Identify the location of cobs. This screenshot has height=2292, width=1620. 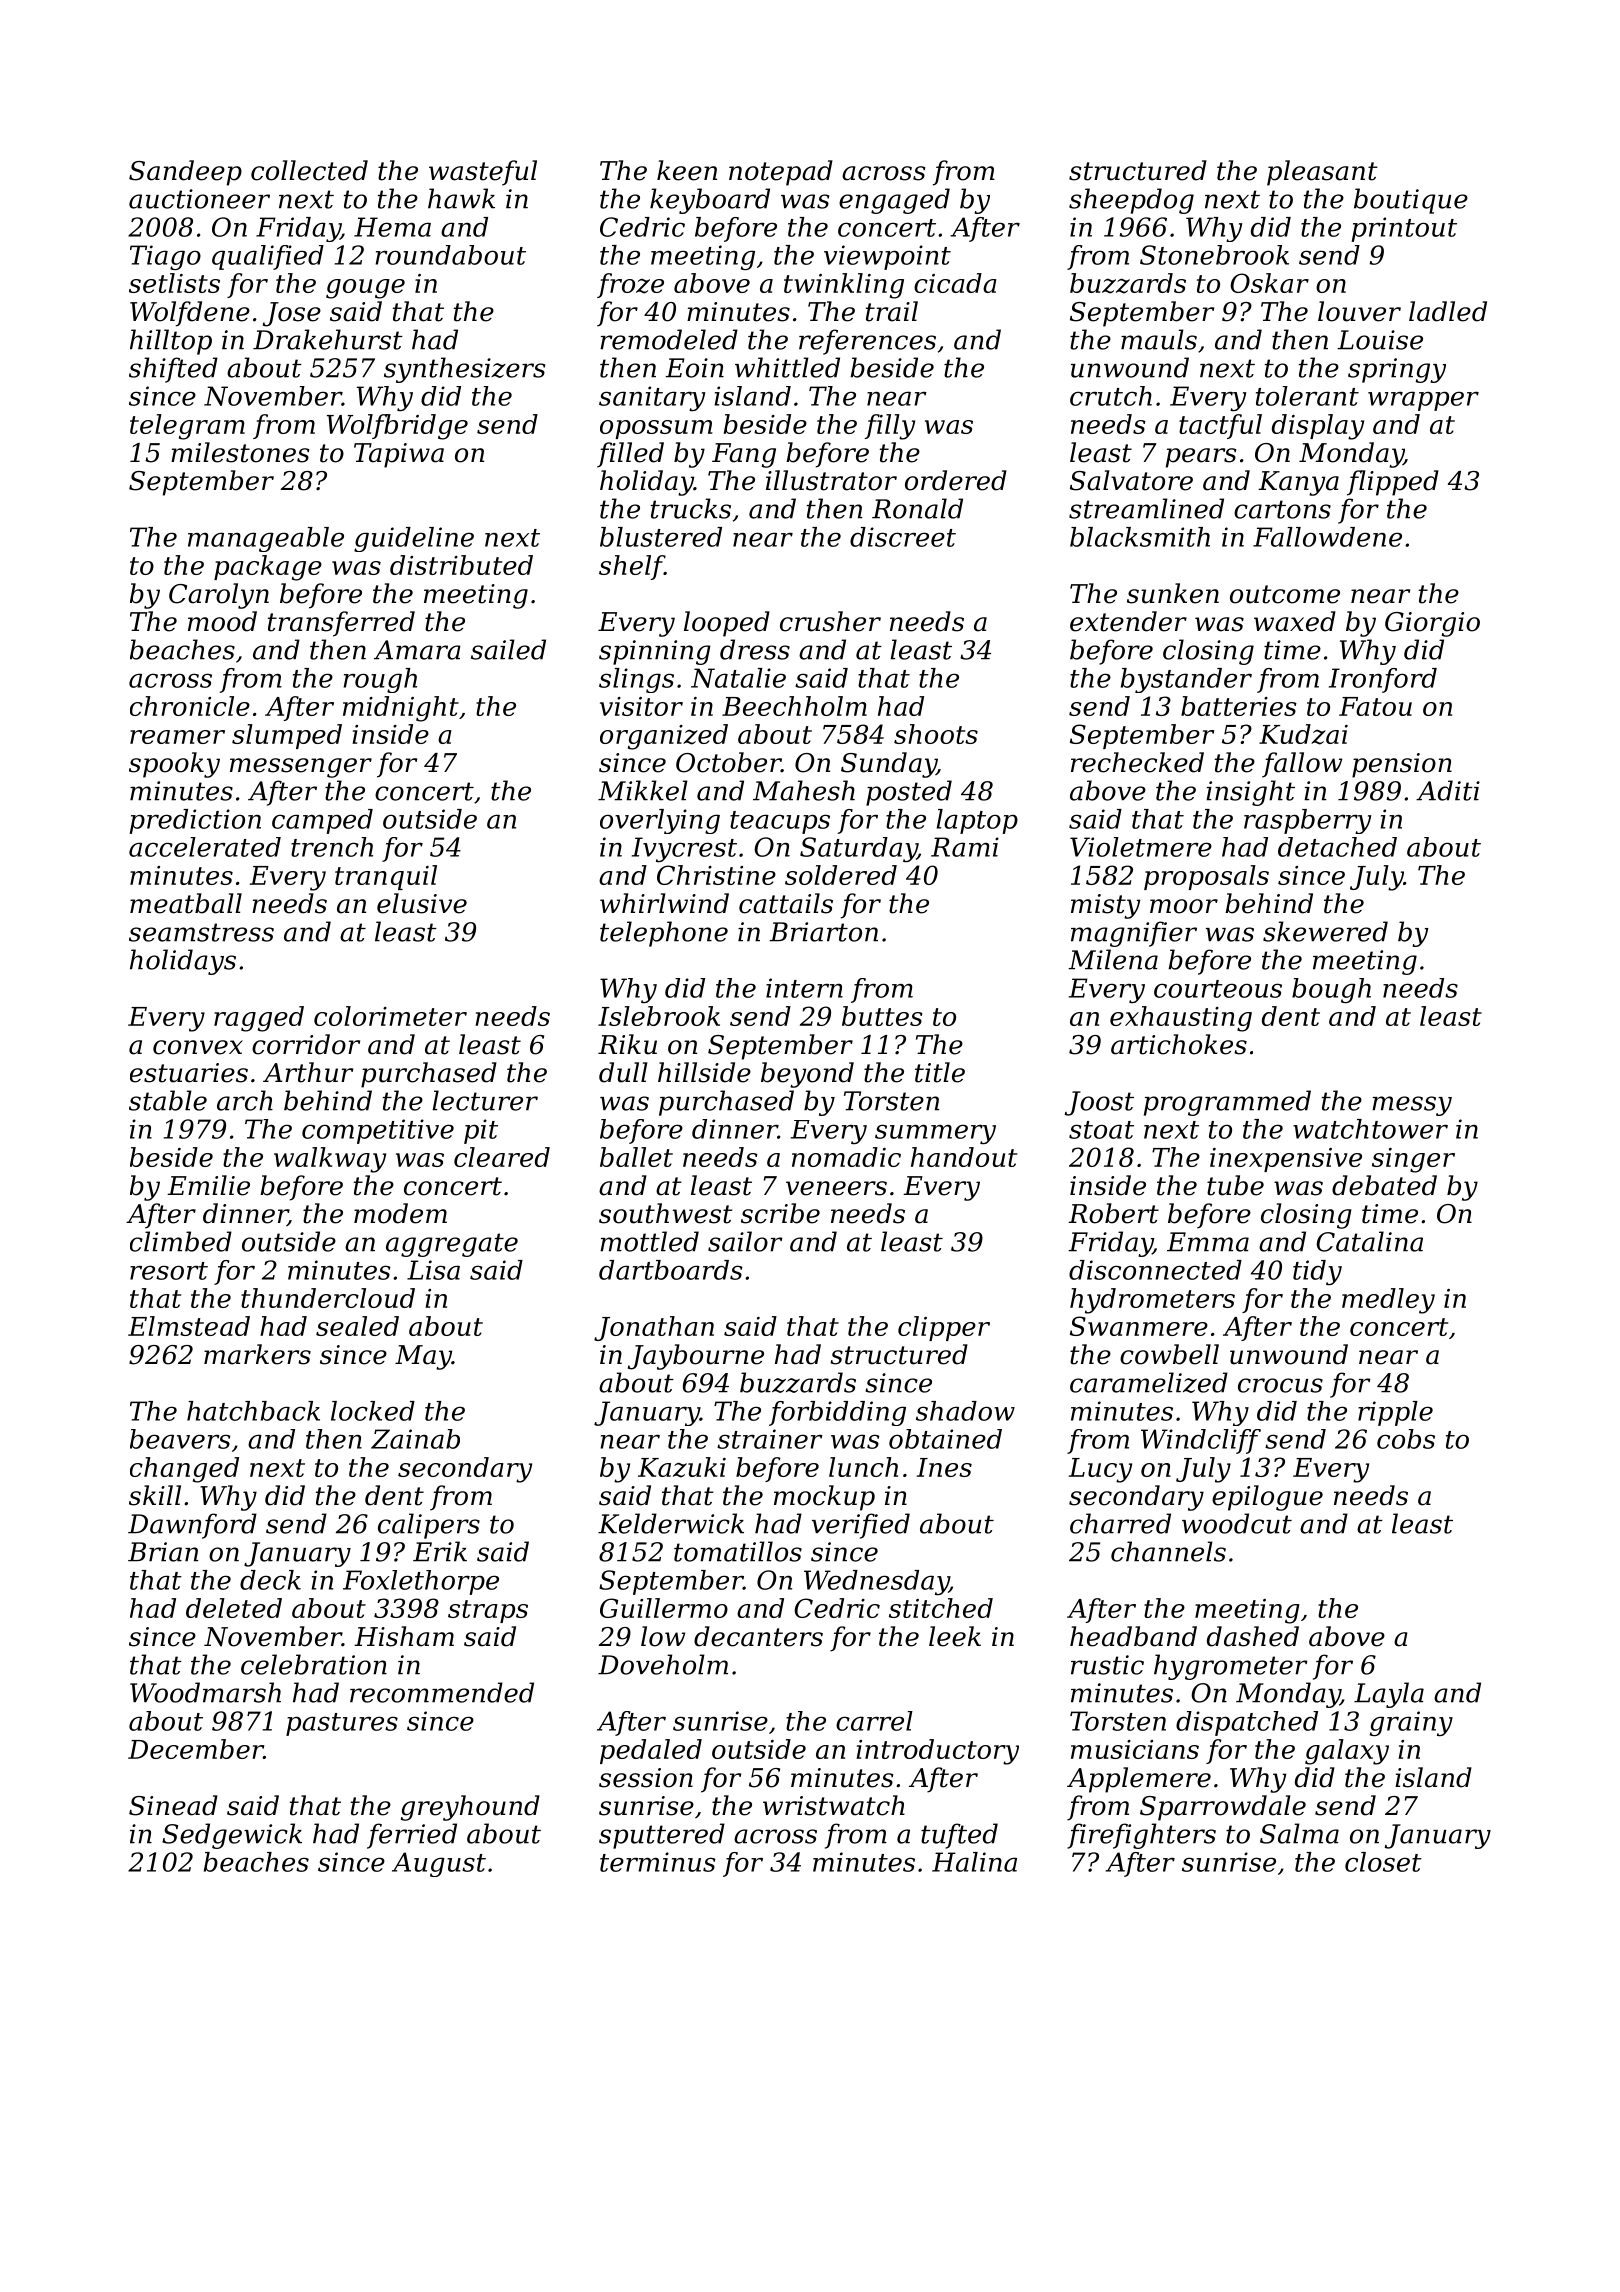
(1406, 1439).
